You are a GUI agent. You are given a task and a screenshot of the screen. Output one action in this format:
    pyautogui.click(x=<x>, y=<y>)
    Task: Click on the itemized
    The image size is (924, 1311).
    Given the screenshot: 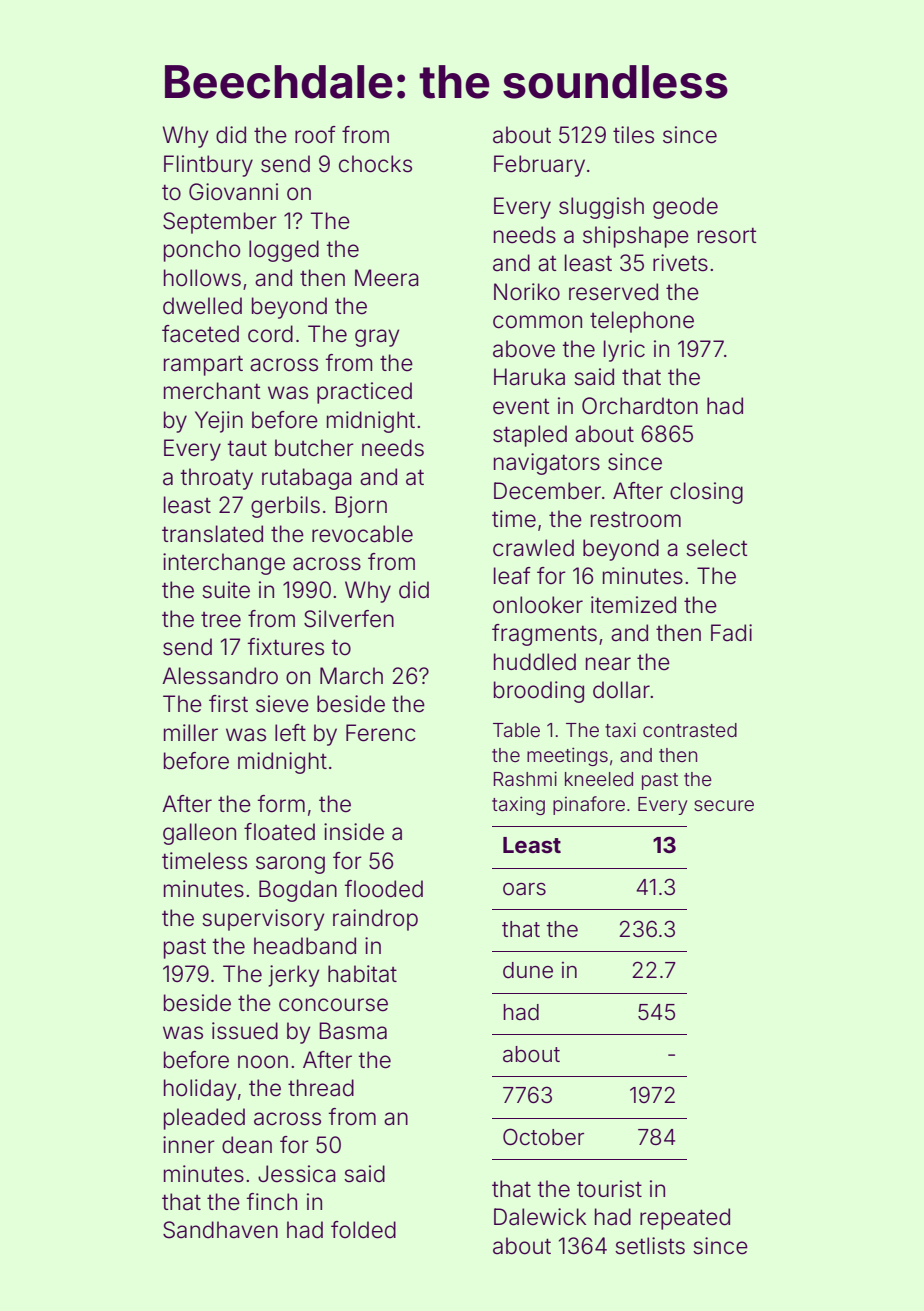 What is the action you would take?
    pyautogui.click(x=633, y=605)
